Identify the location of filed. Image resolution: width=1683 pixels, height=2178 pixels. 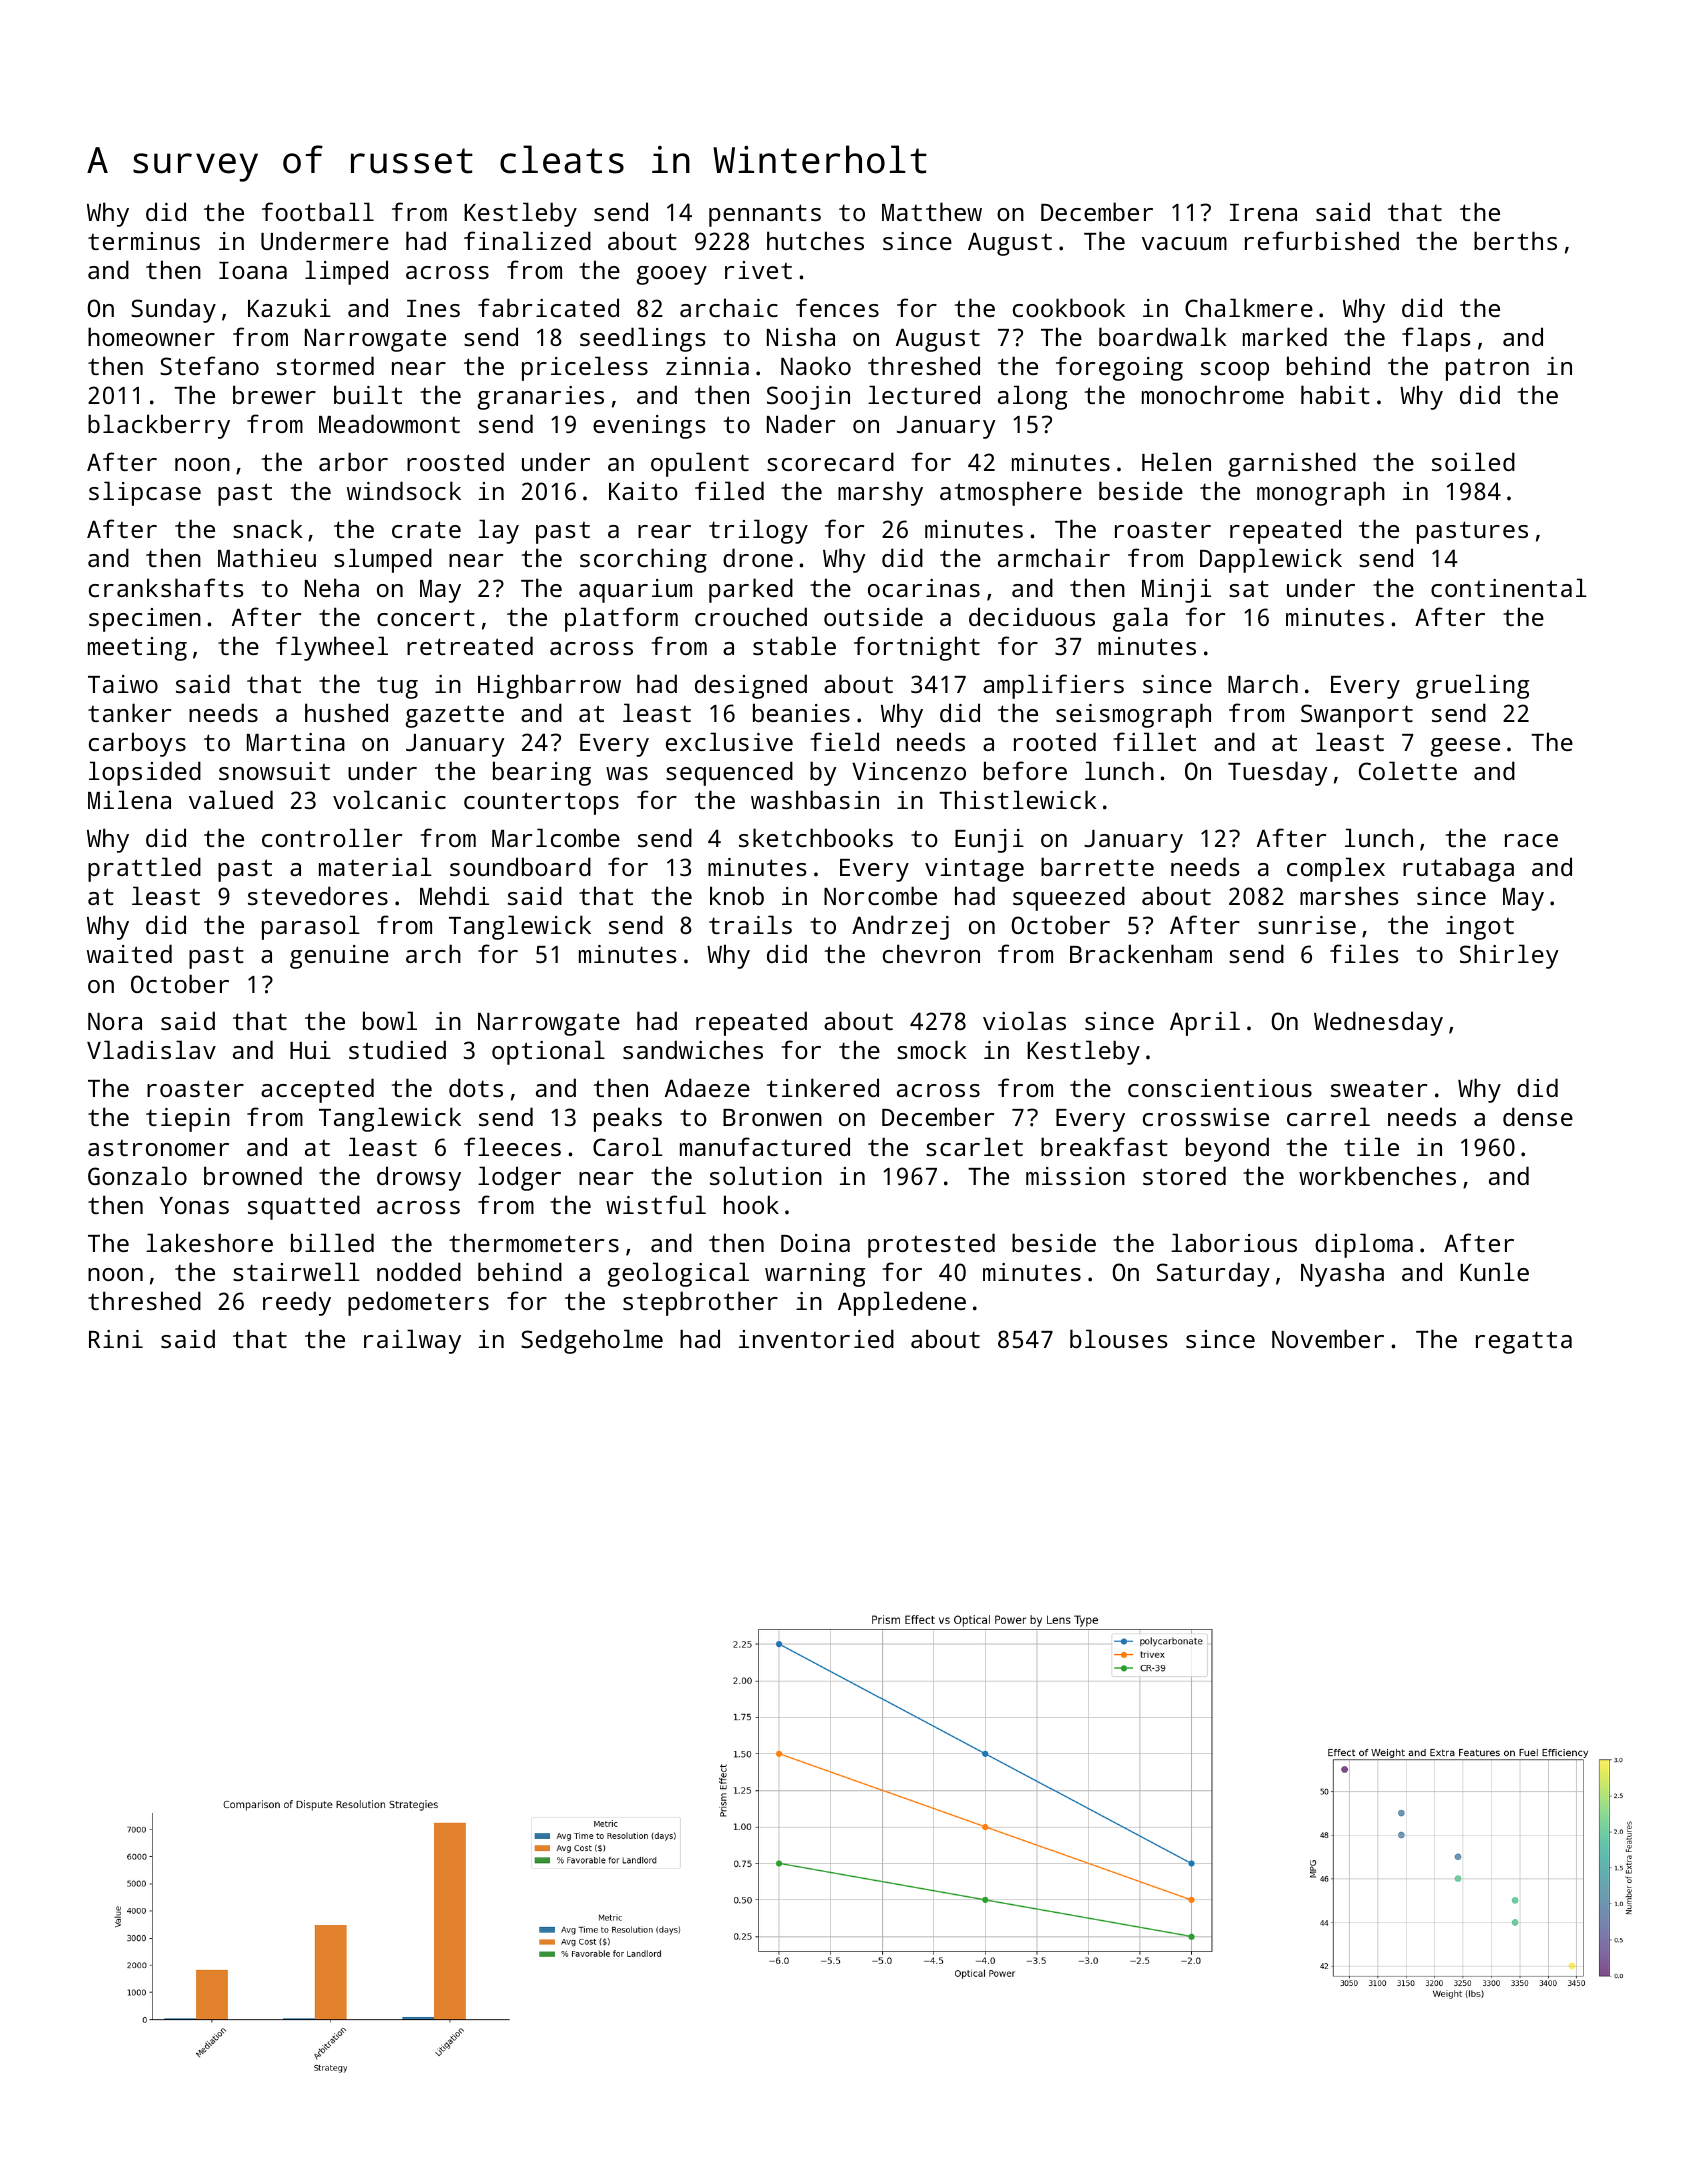
(729, 490).
